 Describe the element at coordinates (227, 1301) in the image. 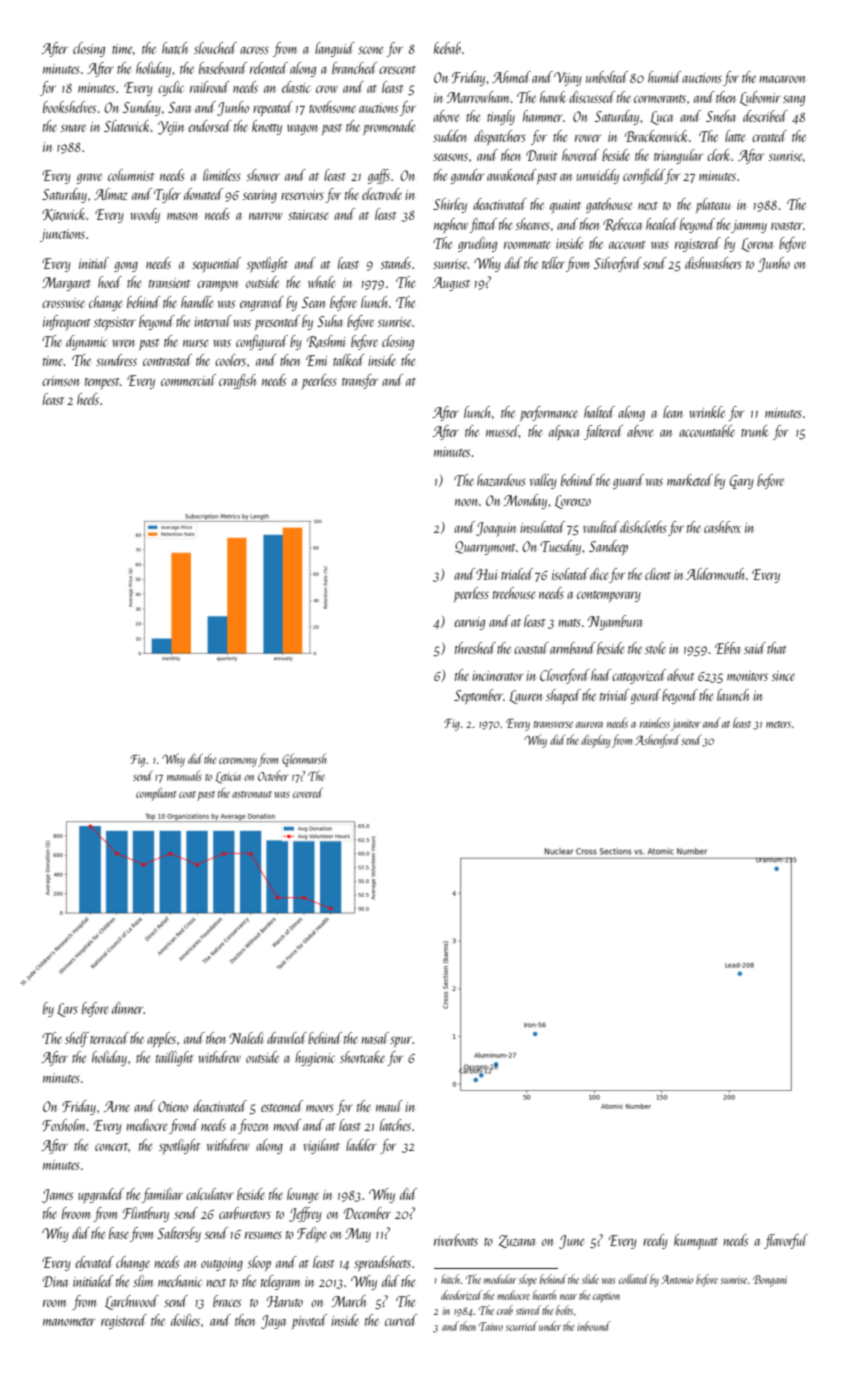

I see `braces` at that location.
